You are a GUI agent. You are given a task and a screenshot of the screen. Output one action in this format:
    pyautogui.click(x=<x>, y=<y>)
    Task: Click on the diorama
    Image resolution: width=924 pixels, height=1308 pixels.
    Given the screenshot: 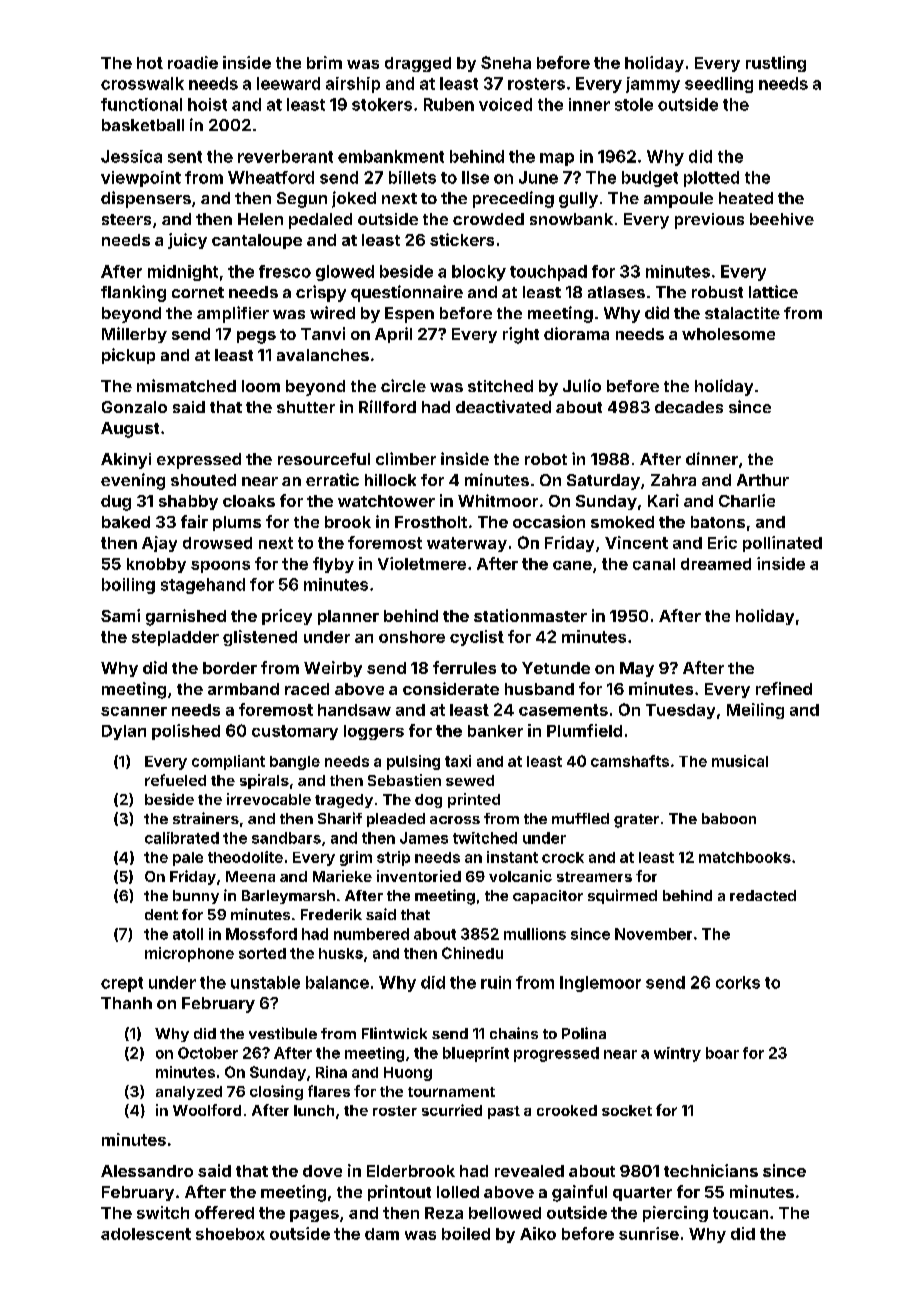 What is the action you would take?
    pyautogui.click(x=576, y=333)
